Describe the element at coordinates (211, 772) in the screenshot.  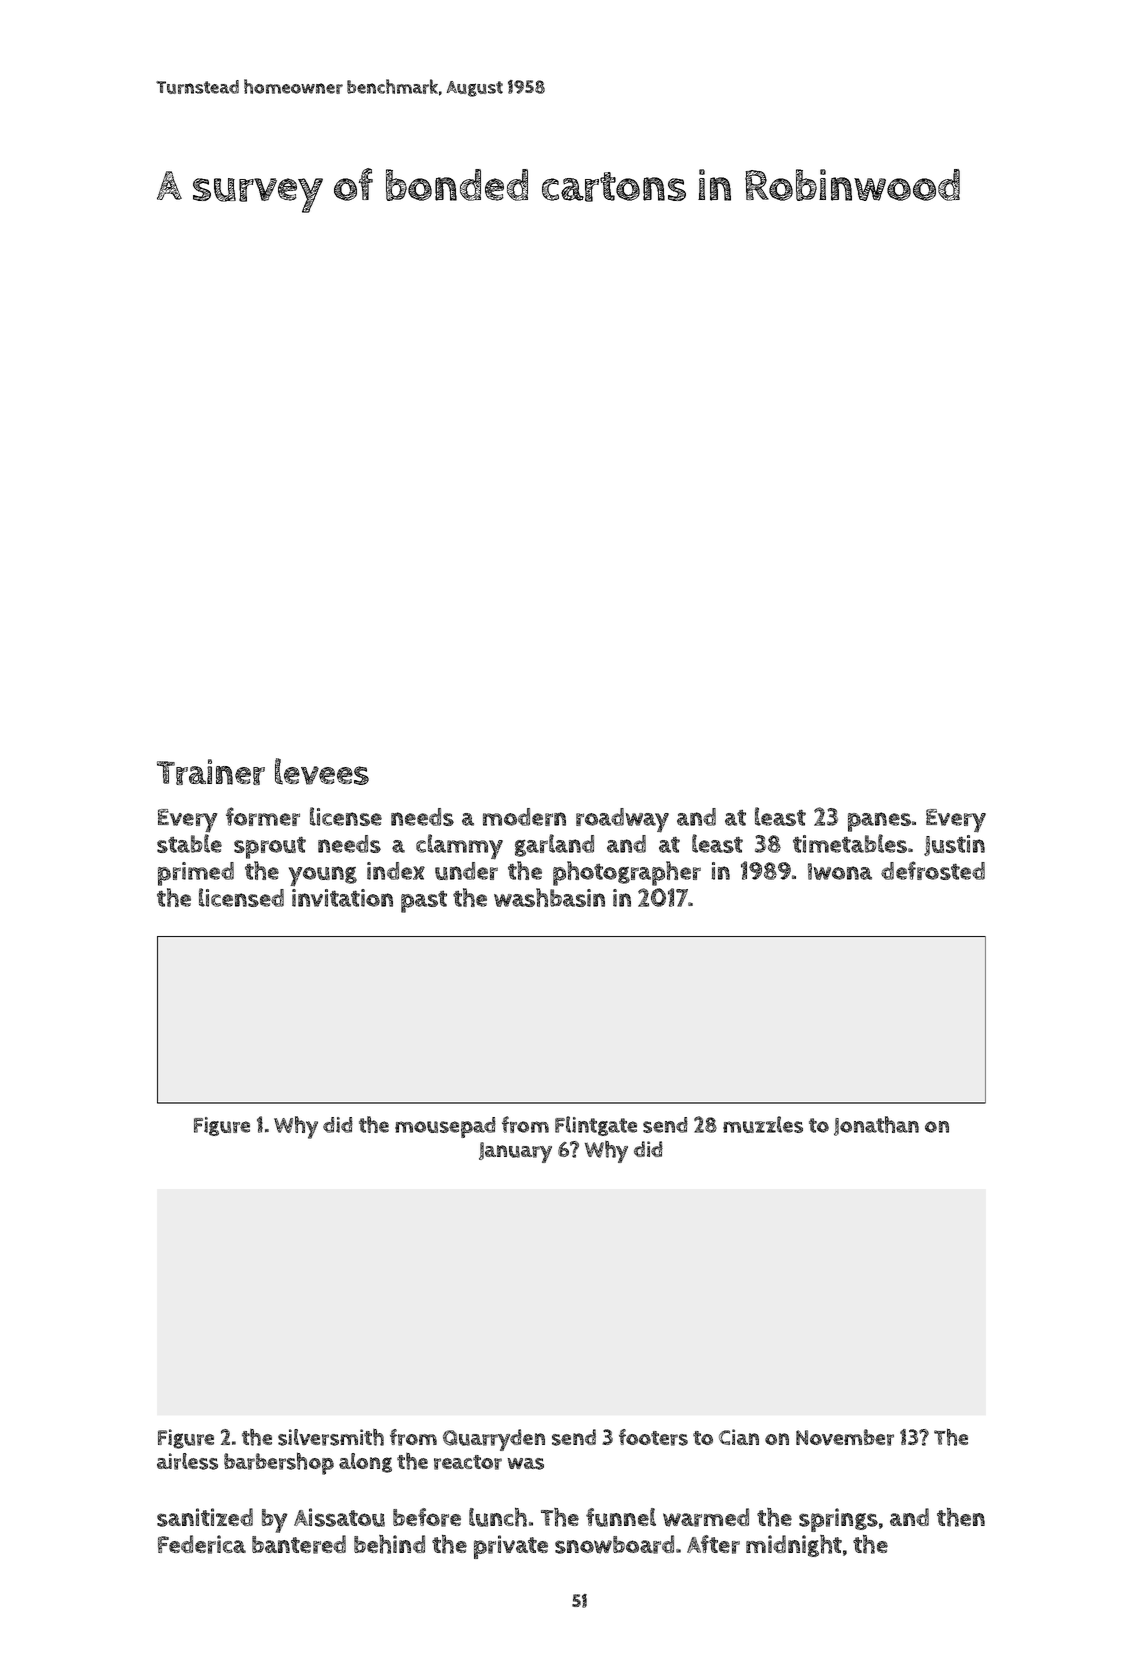
I see `Trainer` at that location.
